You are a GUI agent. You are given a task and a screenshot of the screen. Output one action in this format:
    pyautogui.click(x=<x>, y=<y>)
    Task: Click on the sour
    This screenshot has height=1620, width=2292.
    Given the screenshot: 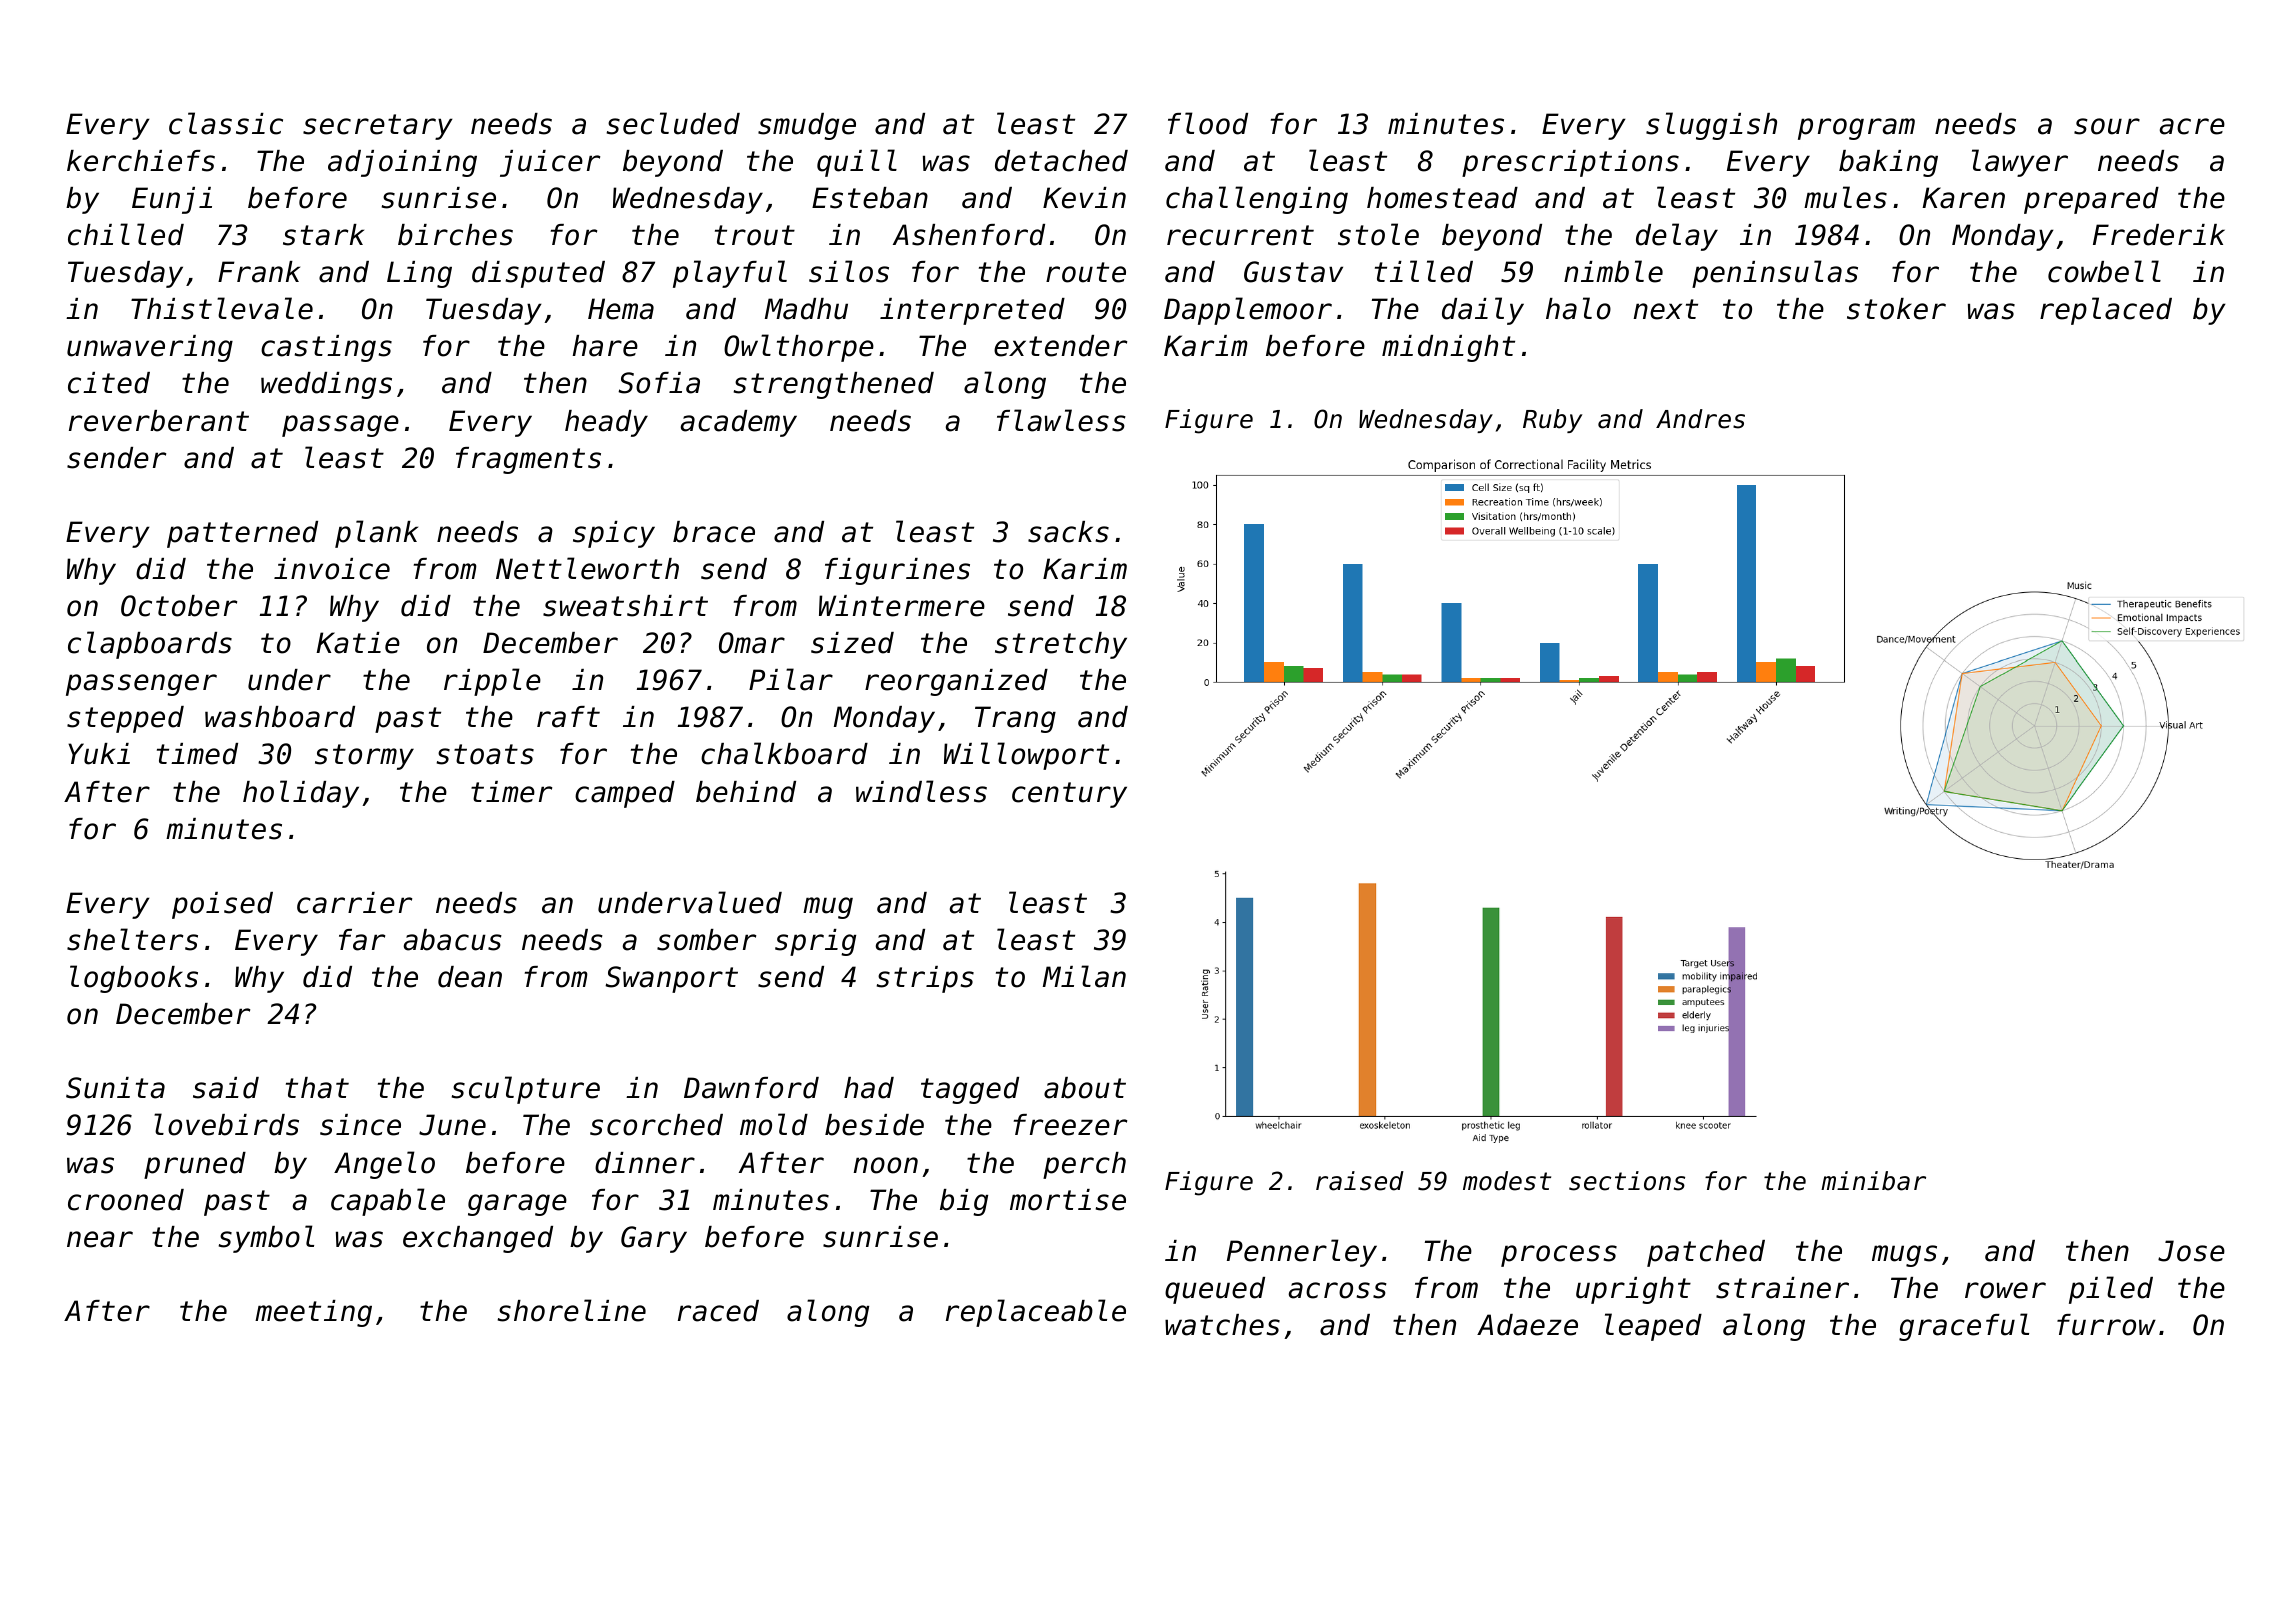 What is the action you would take?
    pyautogui.click(x=2107, y=126)
